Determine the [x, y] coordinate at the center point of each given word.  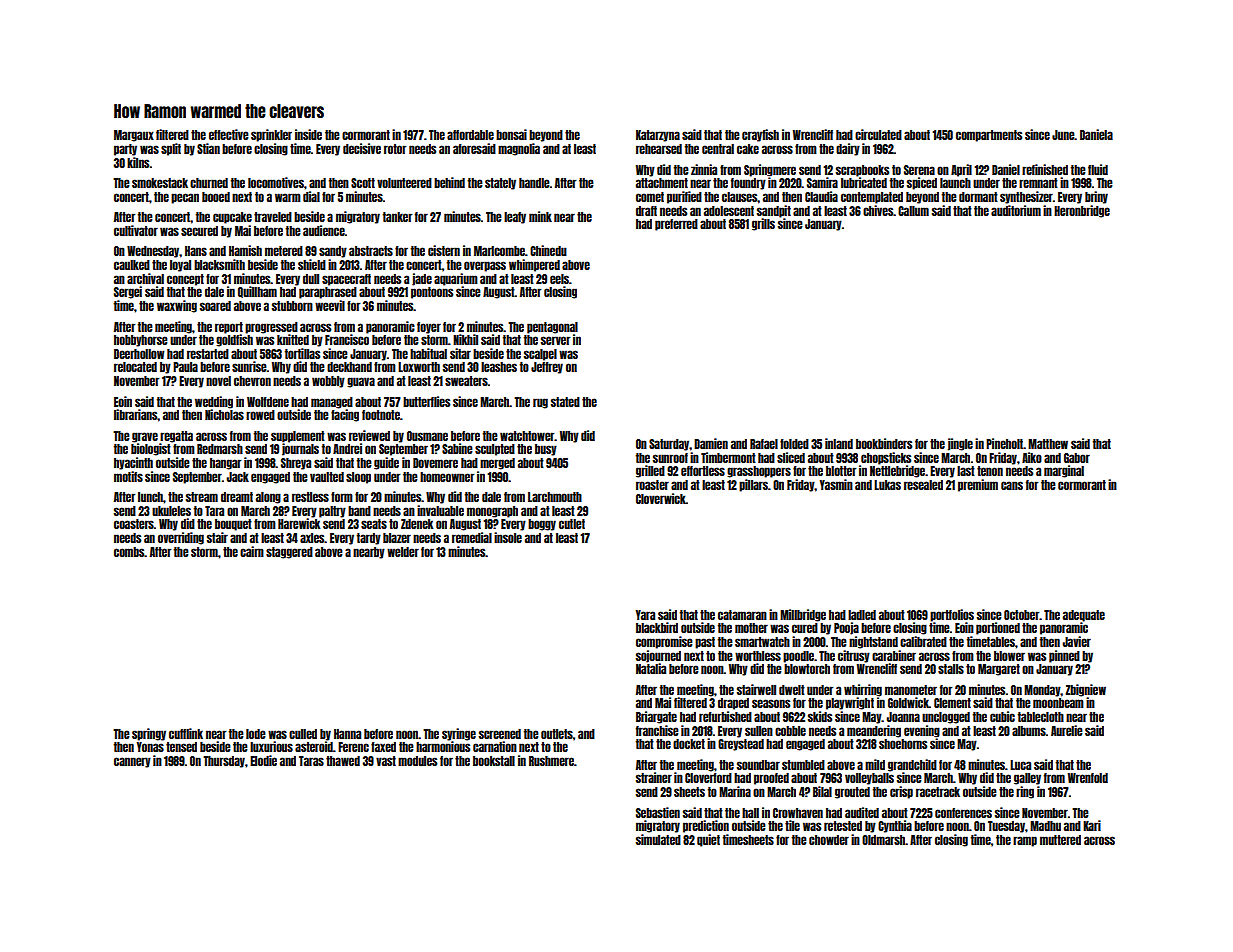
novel [218, 381]
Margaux [134, 136]
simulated [658, 839]
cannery [132, 762]
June [1063, 135]
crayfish [760, 135]
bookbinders [884, 443]
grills [763, 224]
